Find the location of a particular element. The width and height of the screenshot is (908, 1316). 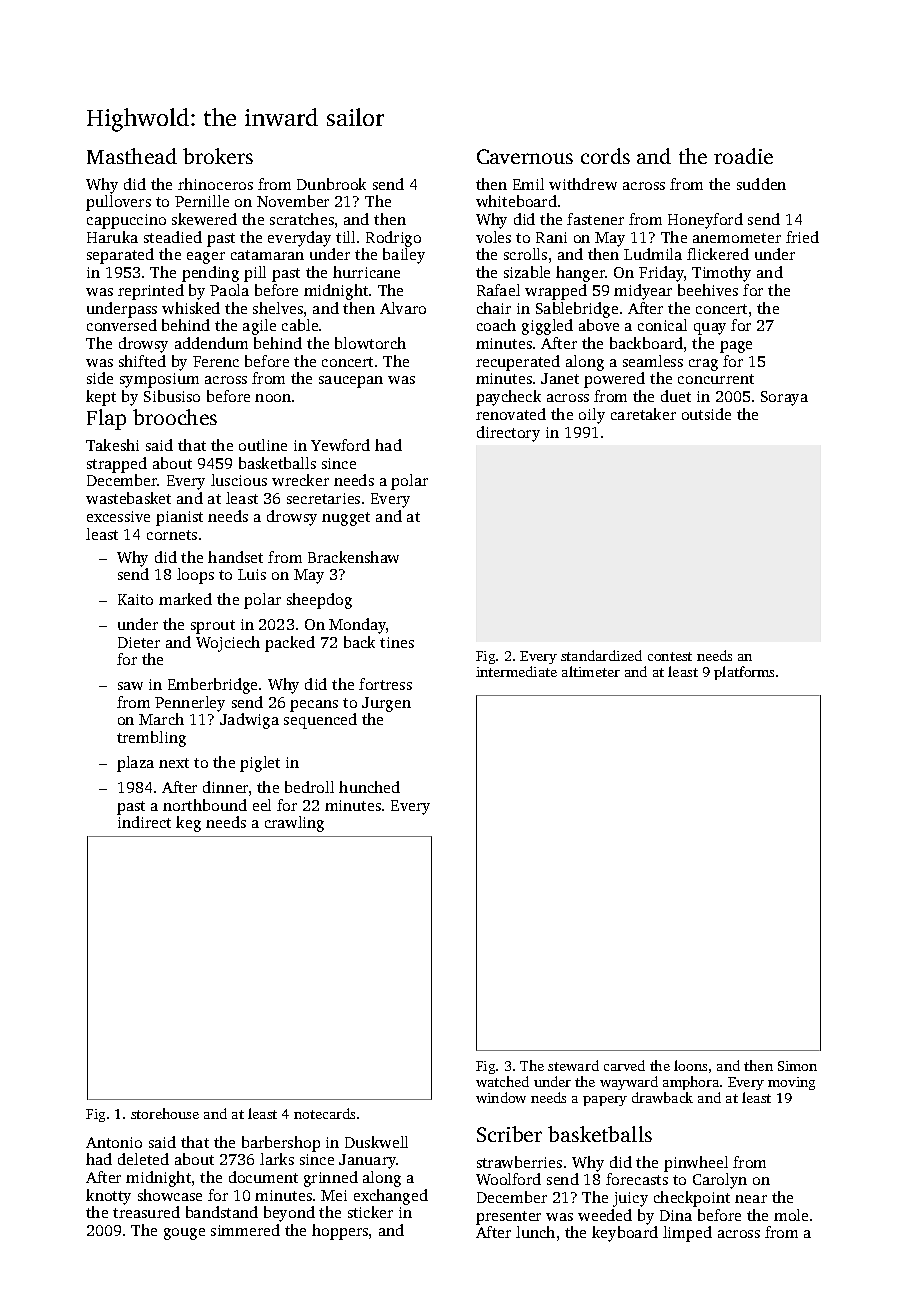

voles is located at coordinates (493, 237).
